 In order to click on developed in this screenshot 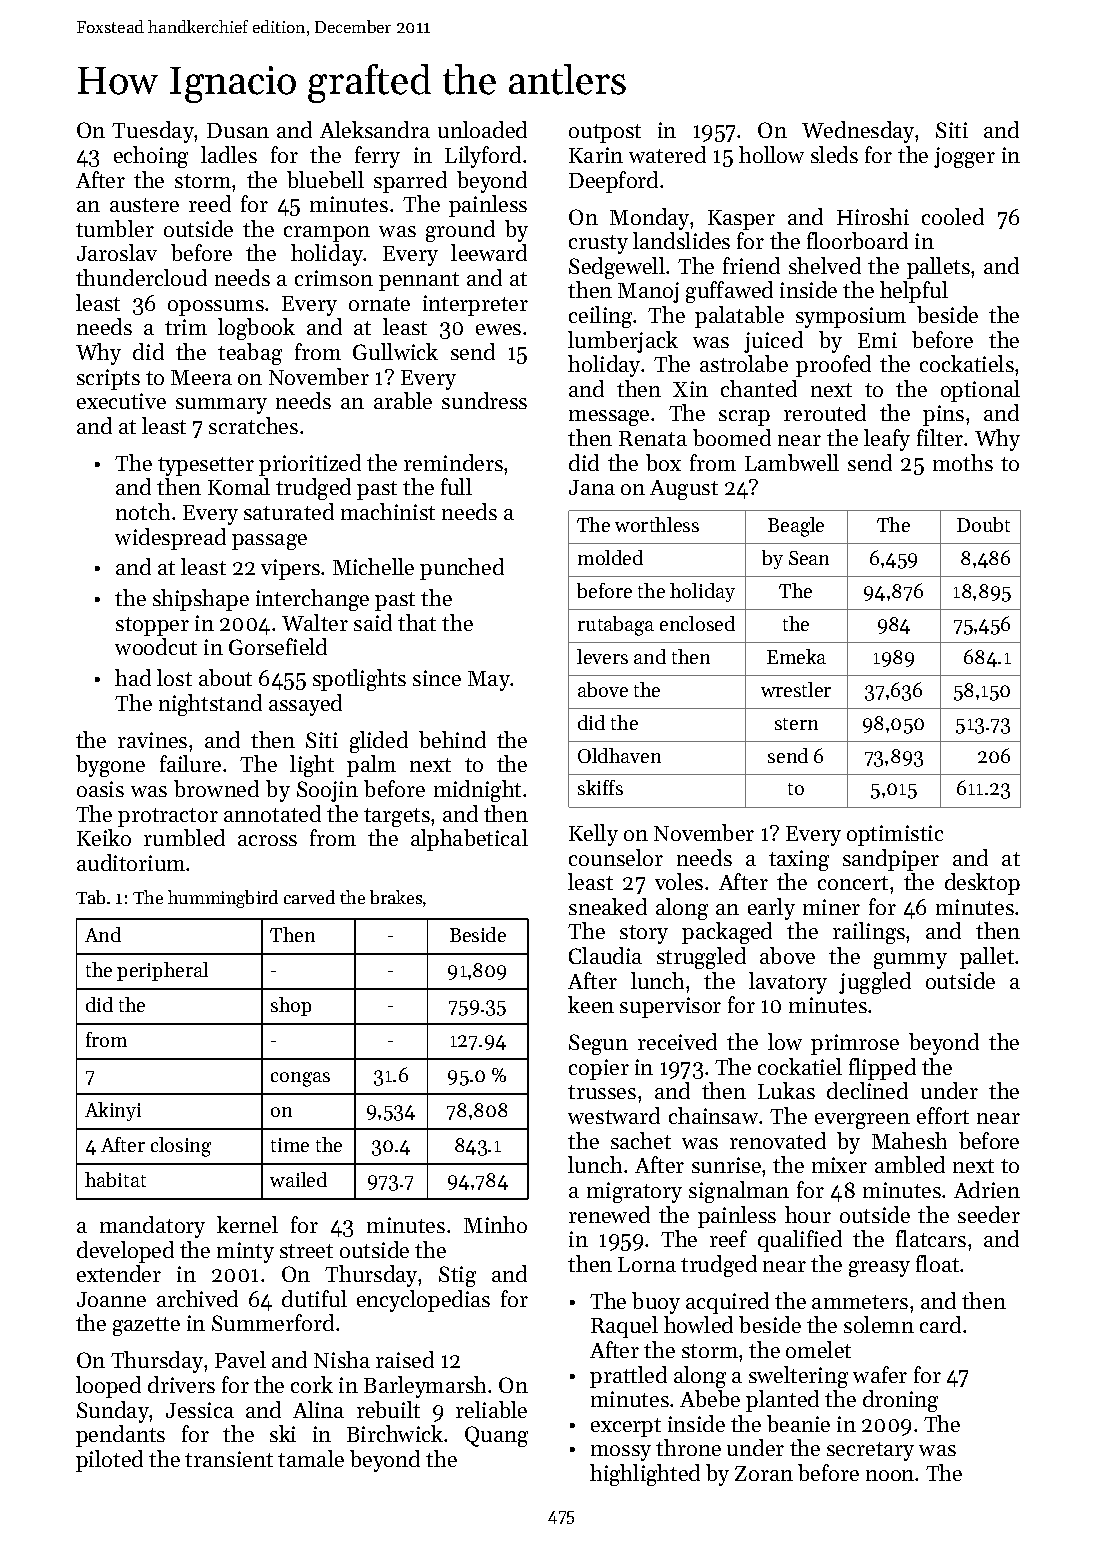, I will do `click(125, 1252)`.
